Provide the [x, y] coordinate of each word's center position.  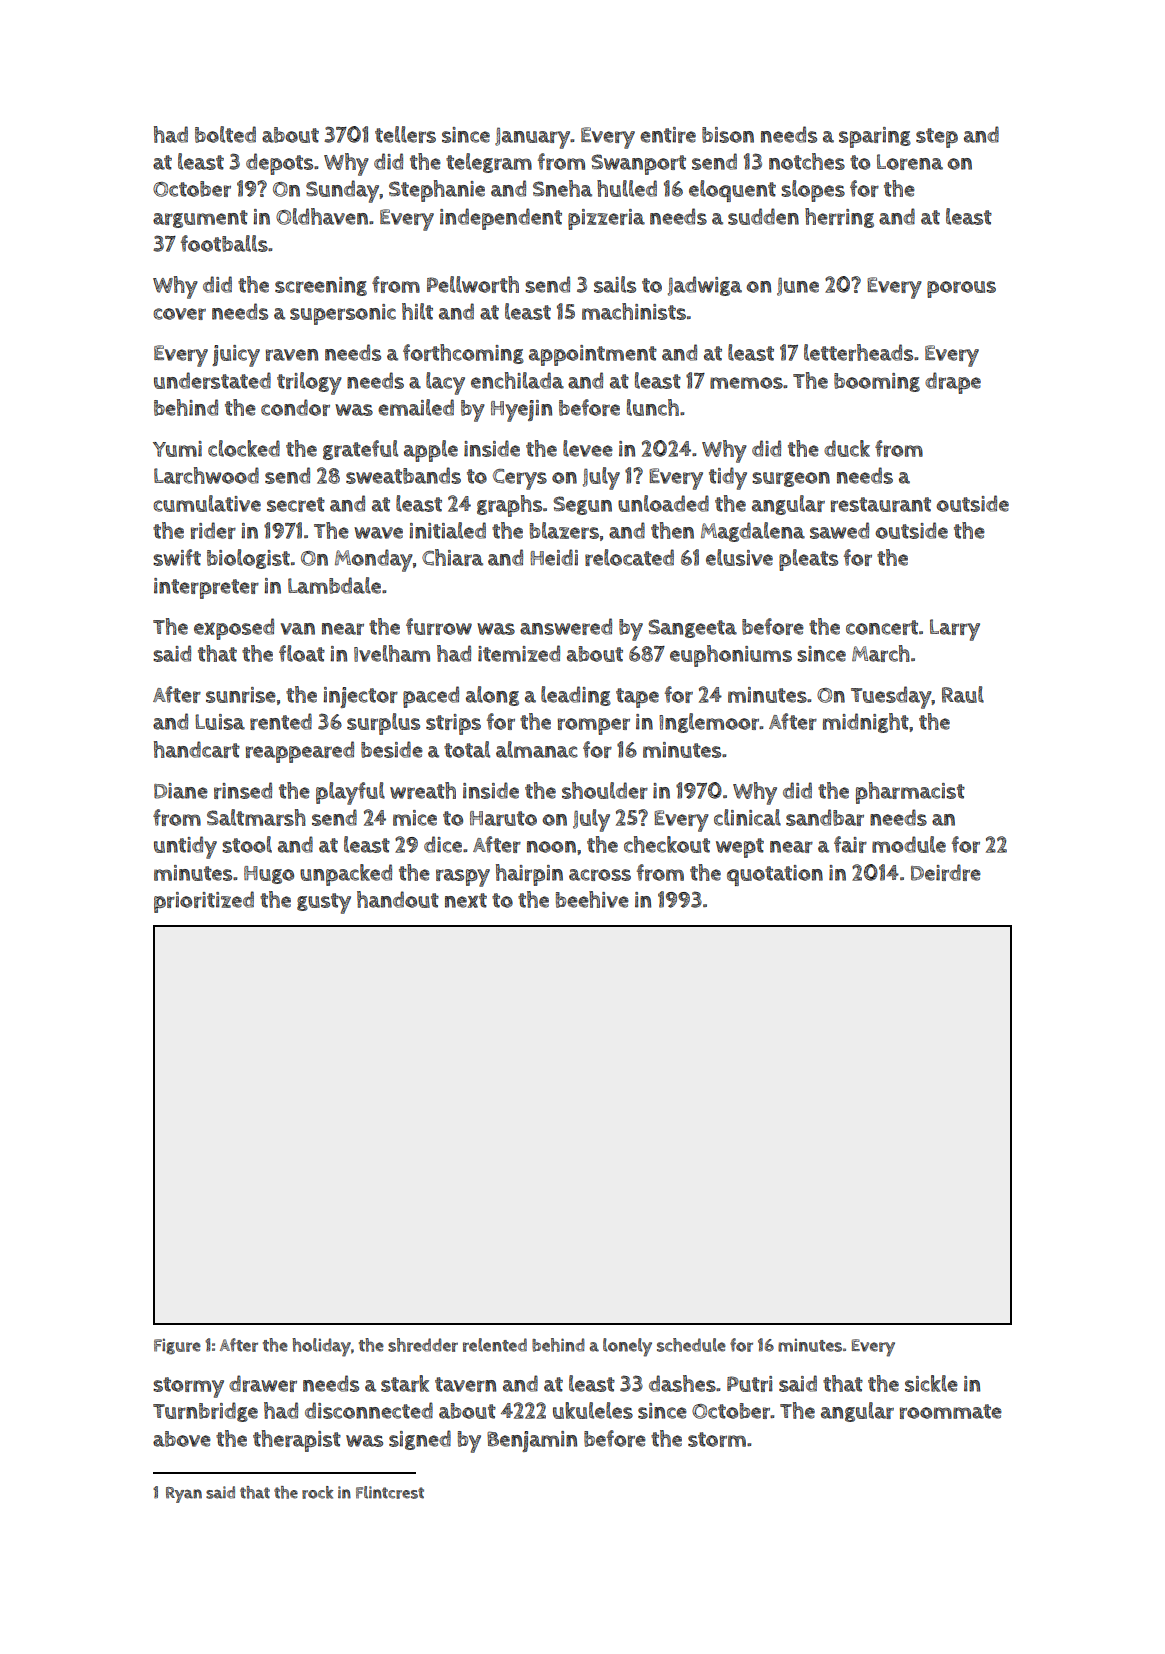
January [532, 138]
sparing [875, 137]
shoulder [605, 790]
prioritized [204, 902]
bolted [225, 134]
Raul [963, 694]
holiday [321, 1347]
